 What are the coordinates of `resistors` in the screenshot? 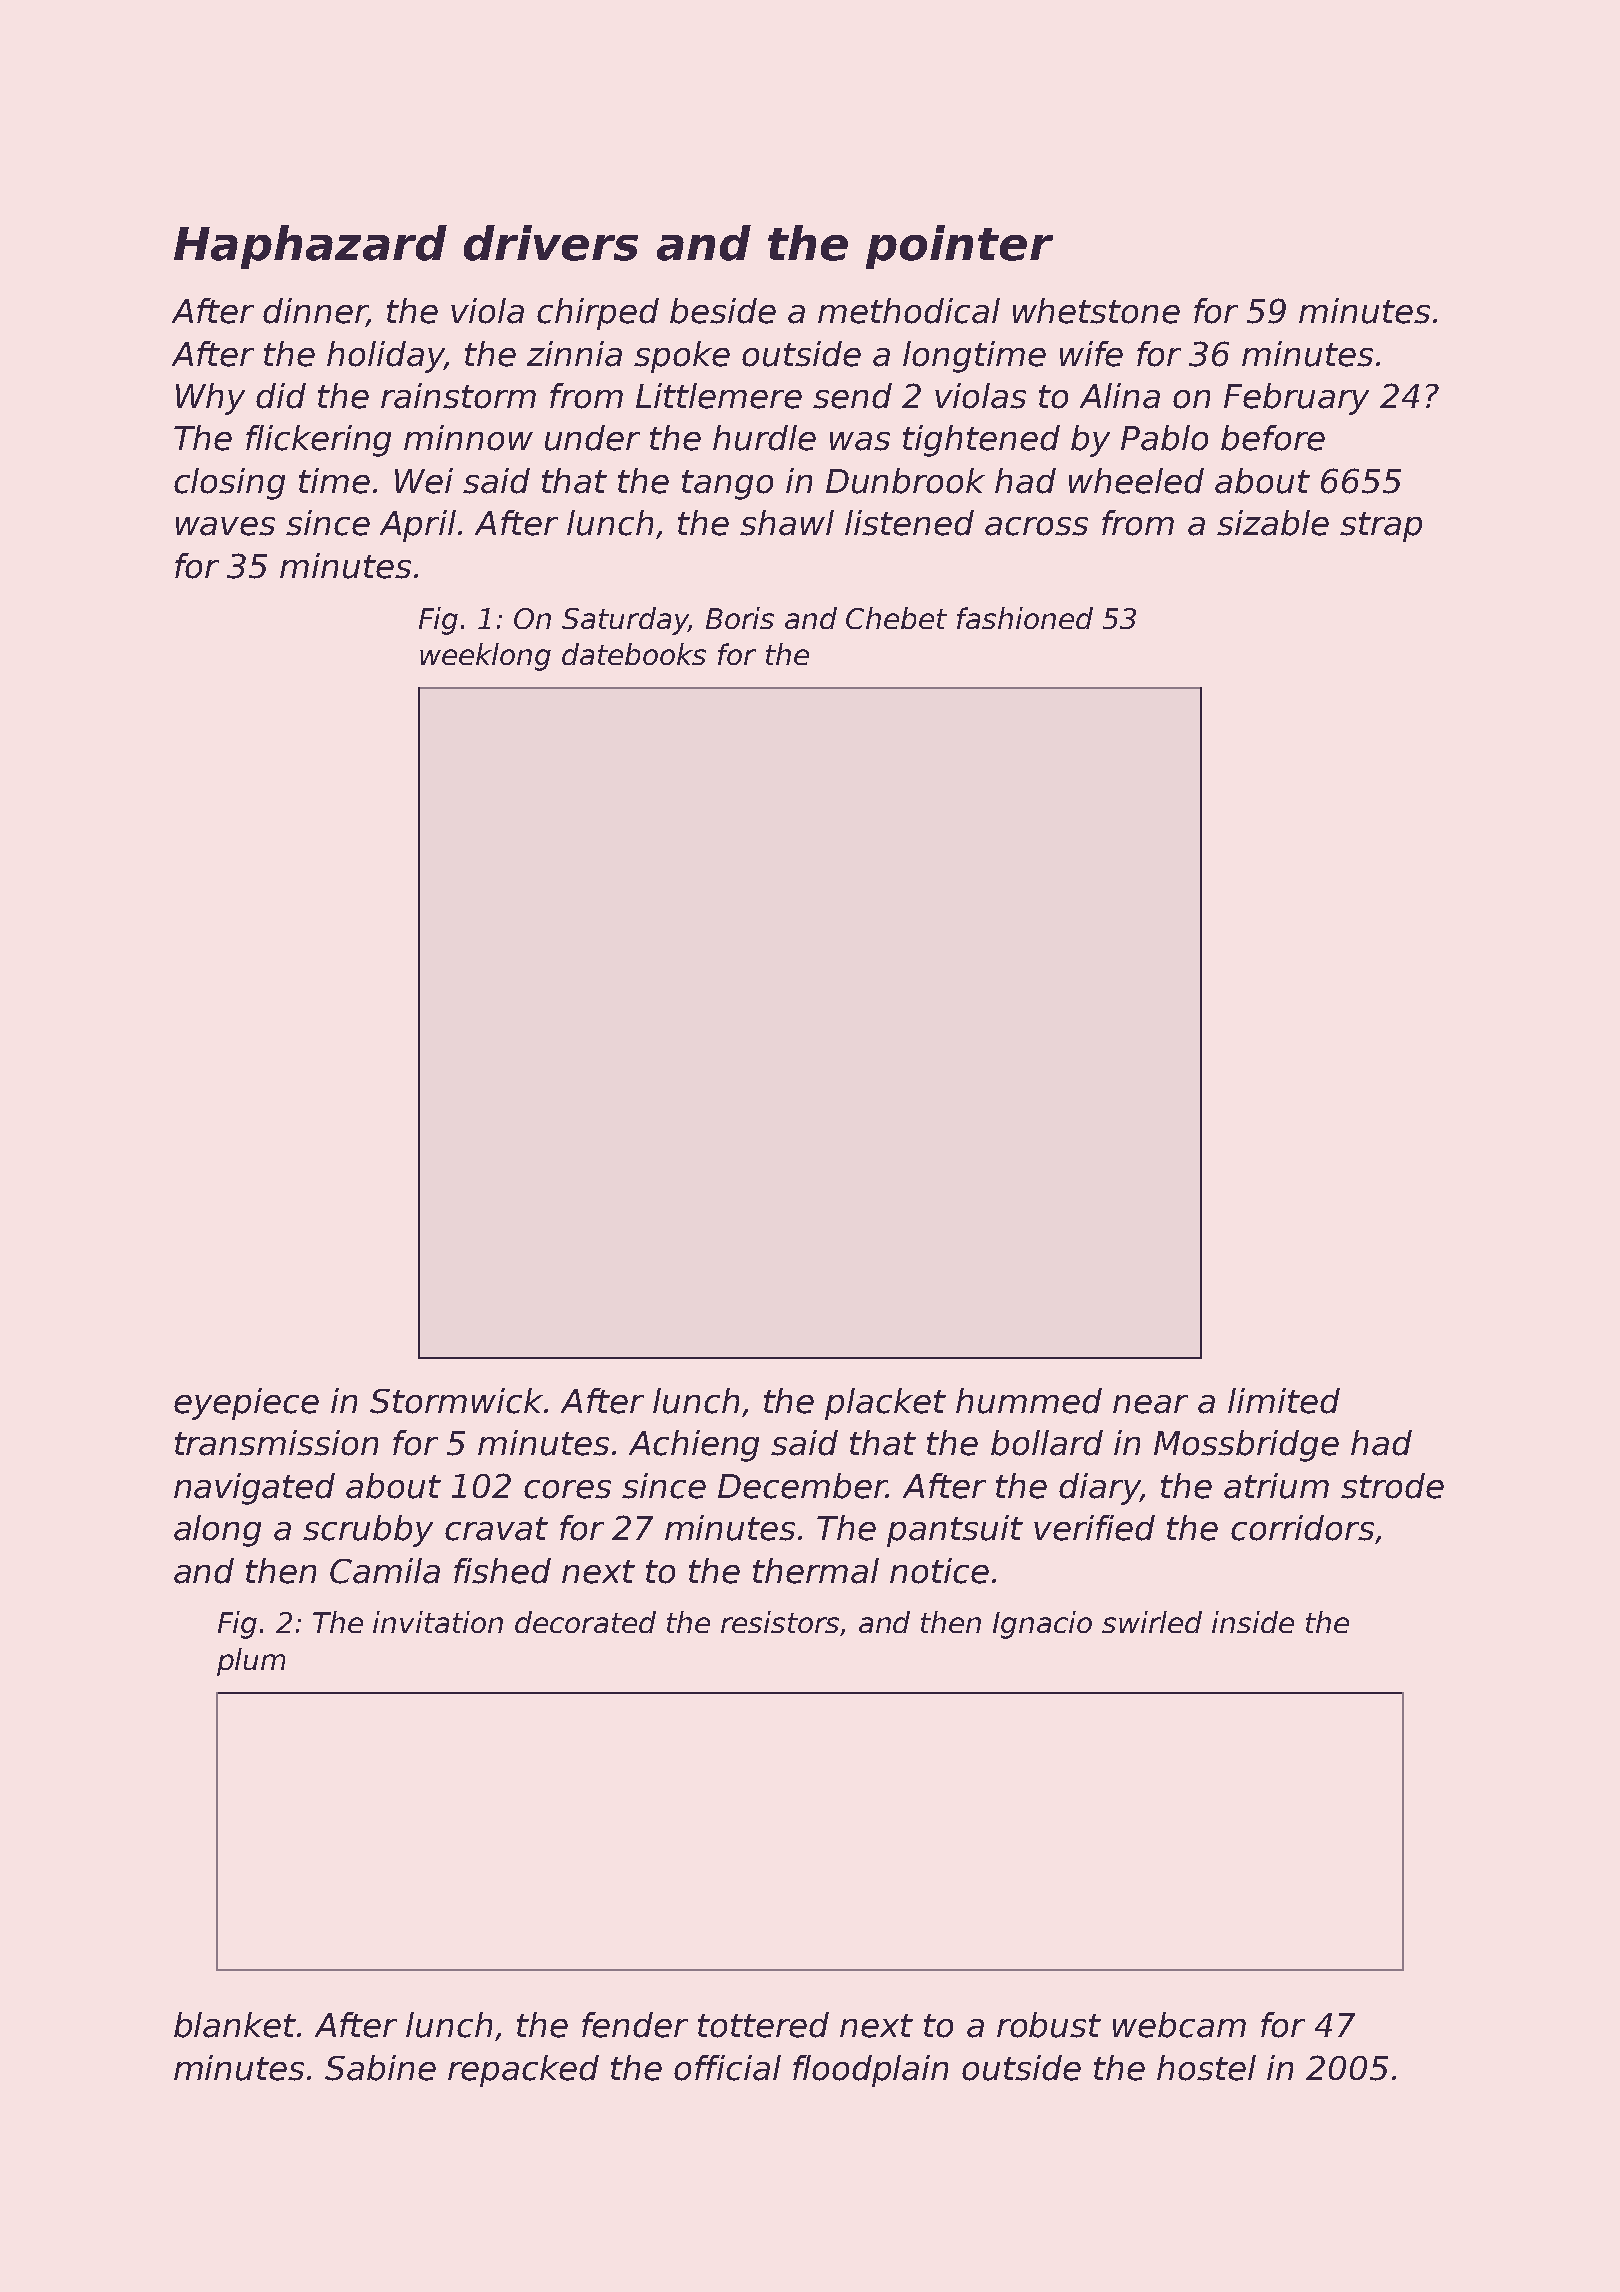 It's located at (780, 1622).
